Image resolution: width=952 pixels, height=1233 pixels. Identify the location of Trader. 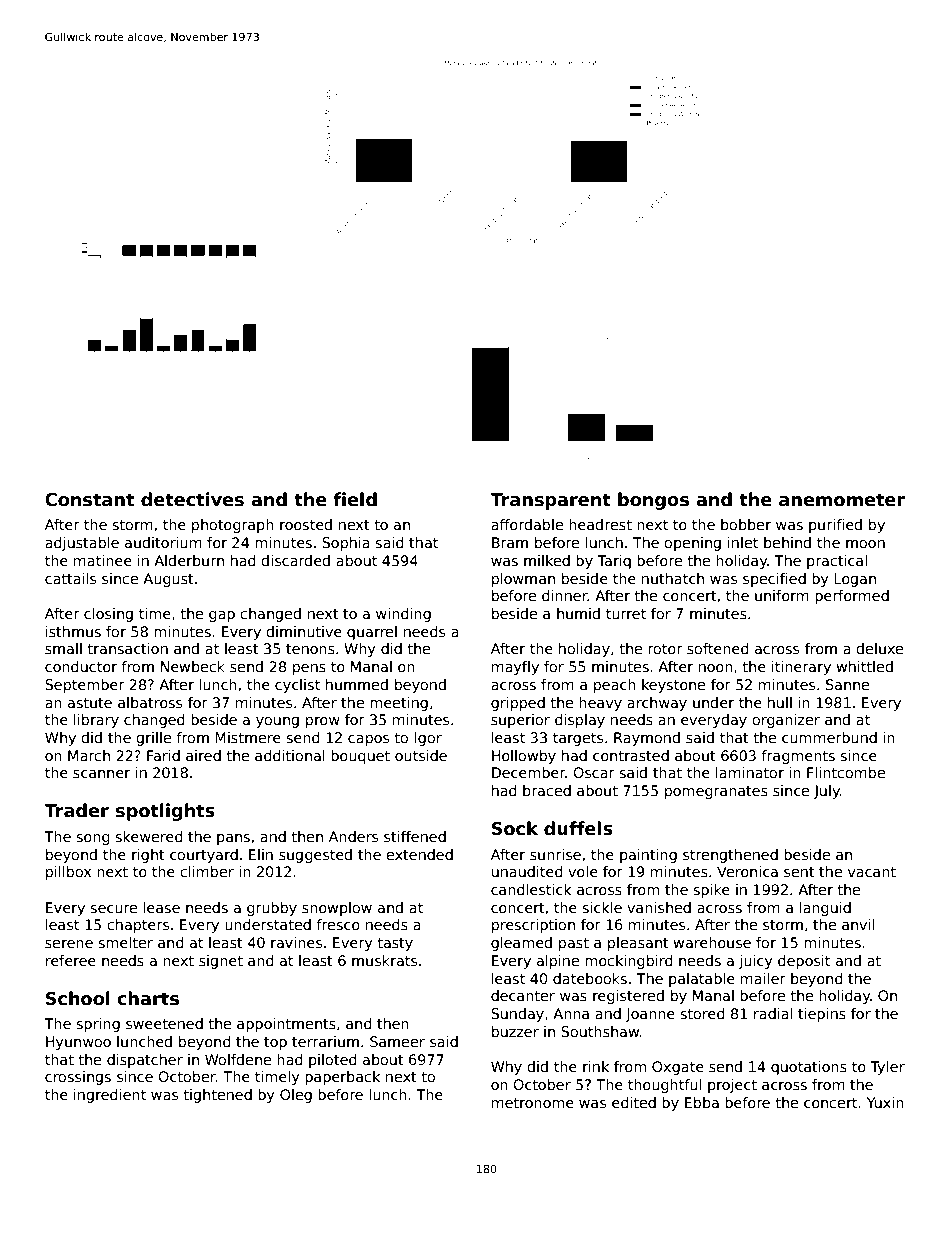
(76, 810).
